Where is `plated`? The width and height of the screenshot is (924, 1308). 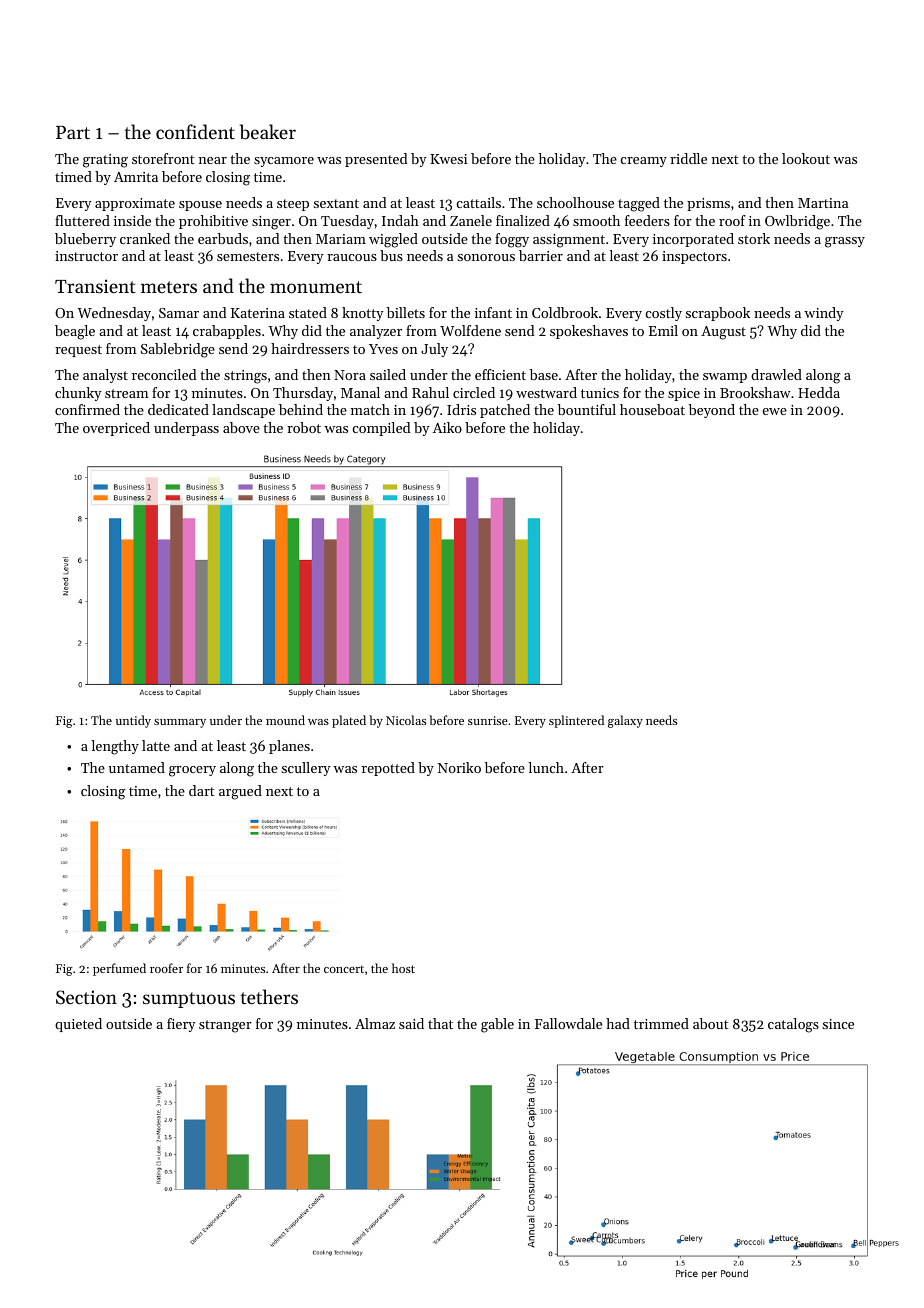
plated is located at coordinates (349, 721).
